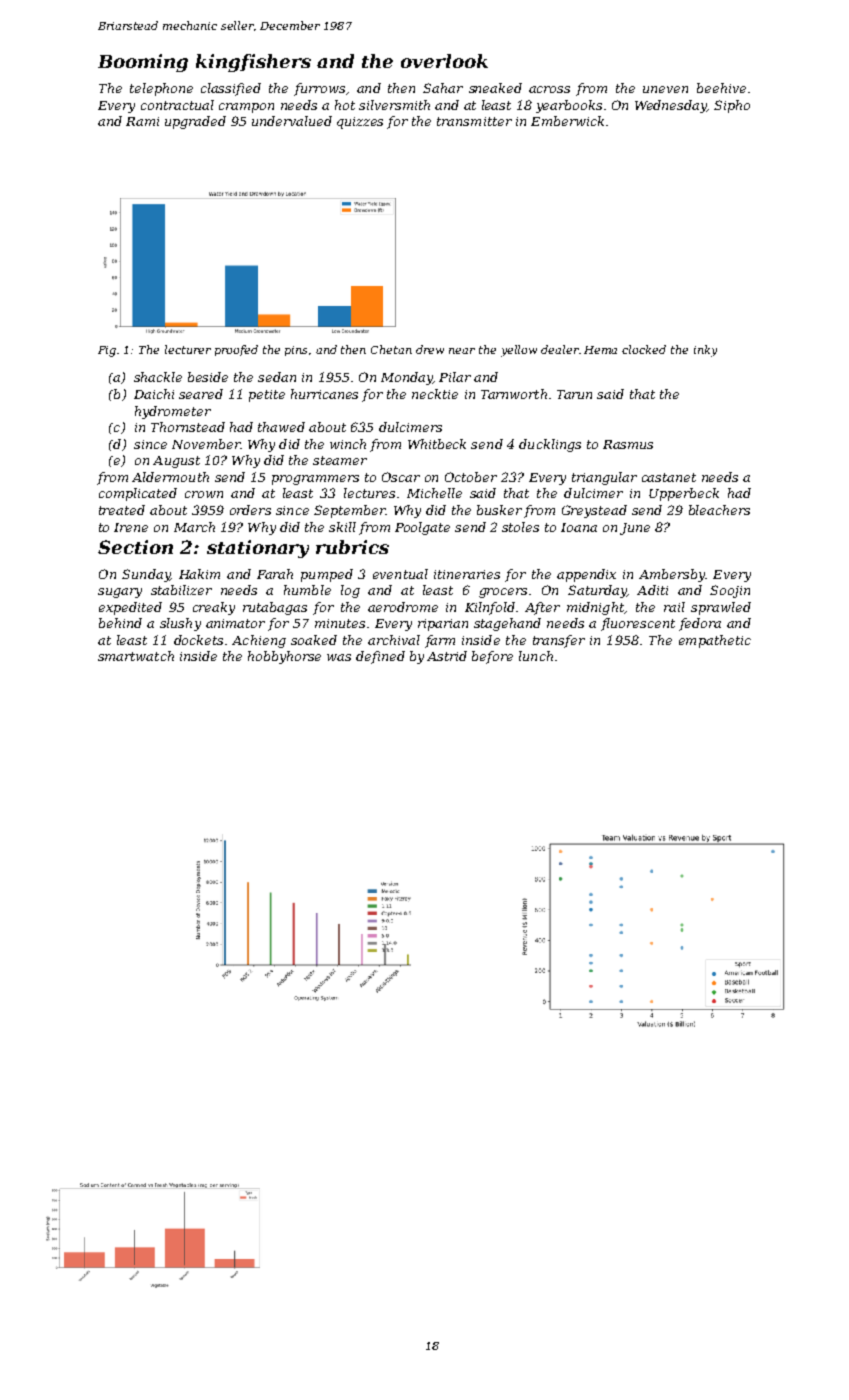  What do you see at coordinates (474, 121) in the screenshot?
I see `transmitter` at bounding box center [474, 121].
